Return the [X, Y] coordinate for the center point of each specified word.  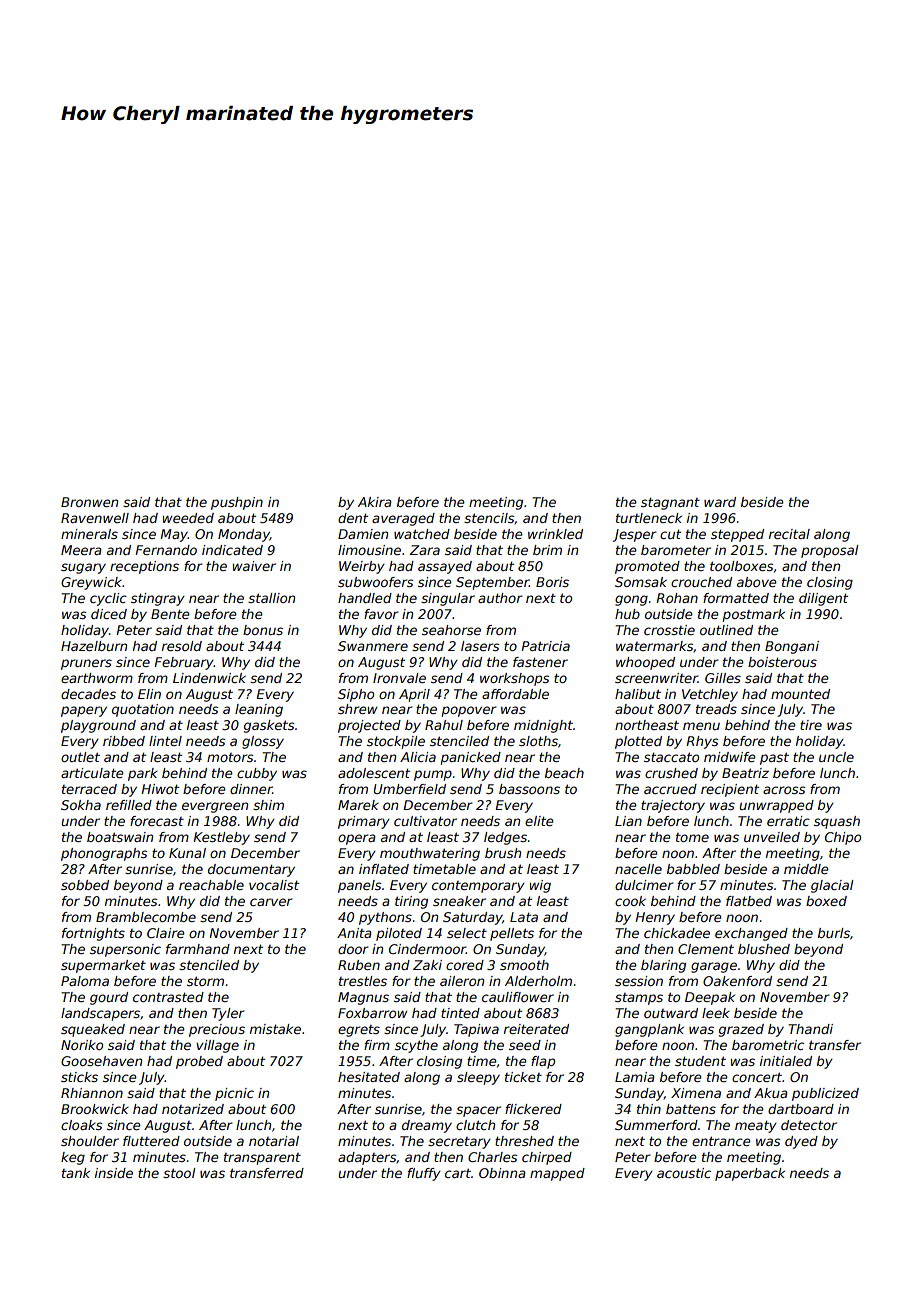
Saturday [473, 918]
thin [649, 1109]
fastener [540, 662]
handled [365, 598]
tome [692, 837]
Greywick [92, 583]
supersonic [125, 950]
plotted [638, 742]
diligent [823, 599]
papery [84, 711]
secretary [459, 1143]
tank [76, 1173]
